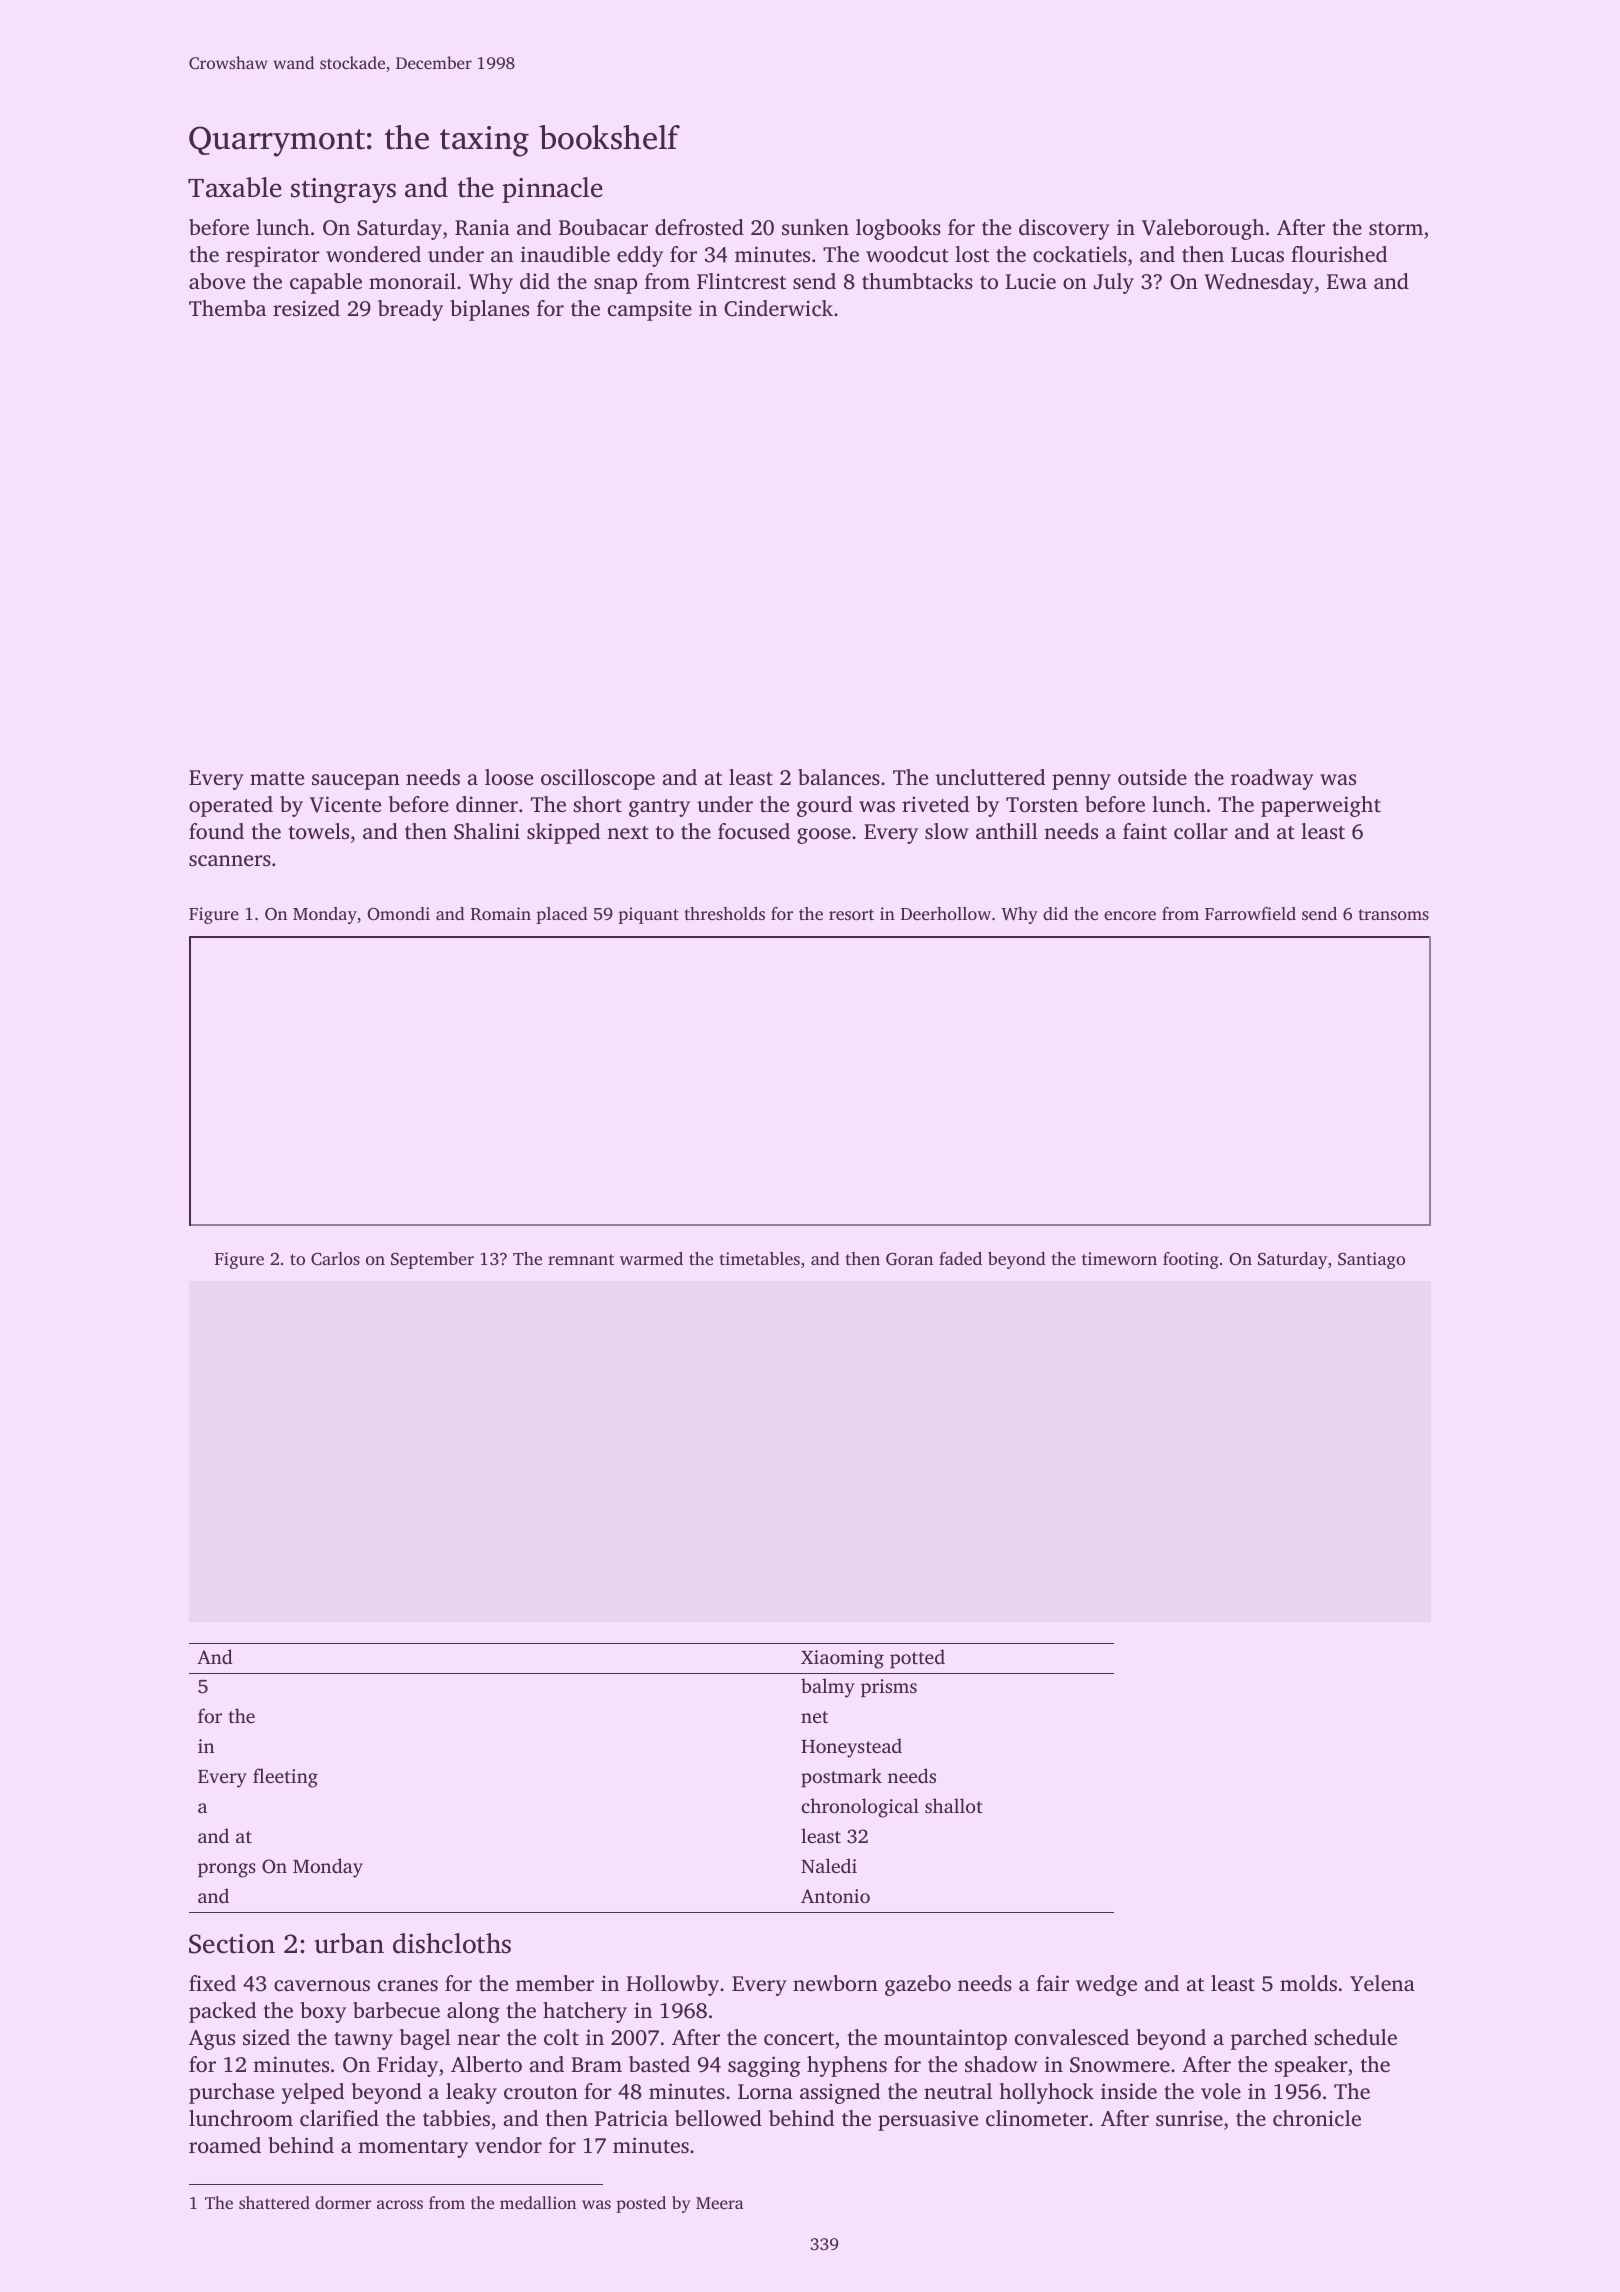 Image resolution: width=1620 pixels, height=2292 pixels. What do you see at coordinates (230, 860) in the image?
I see `scanners` at bounding box center [230, 860].
